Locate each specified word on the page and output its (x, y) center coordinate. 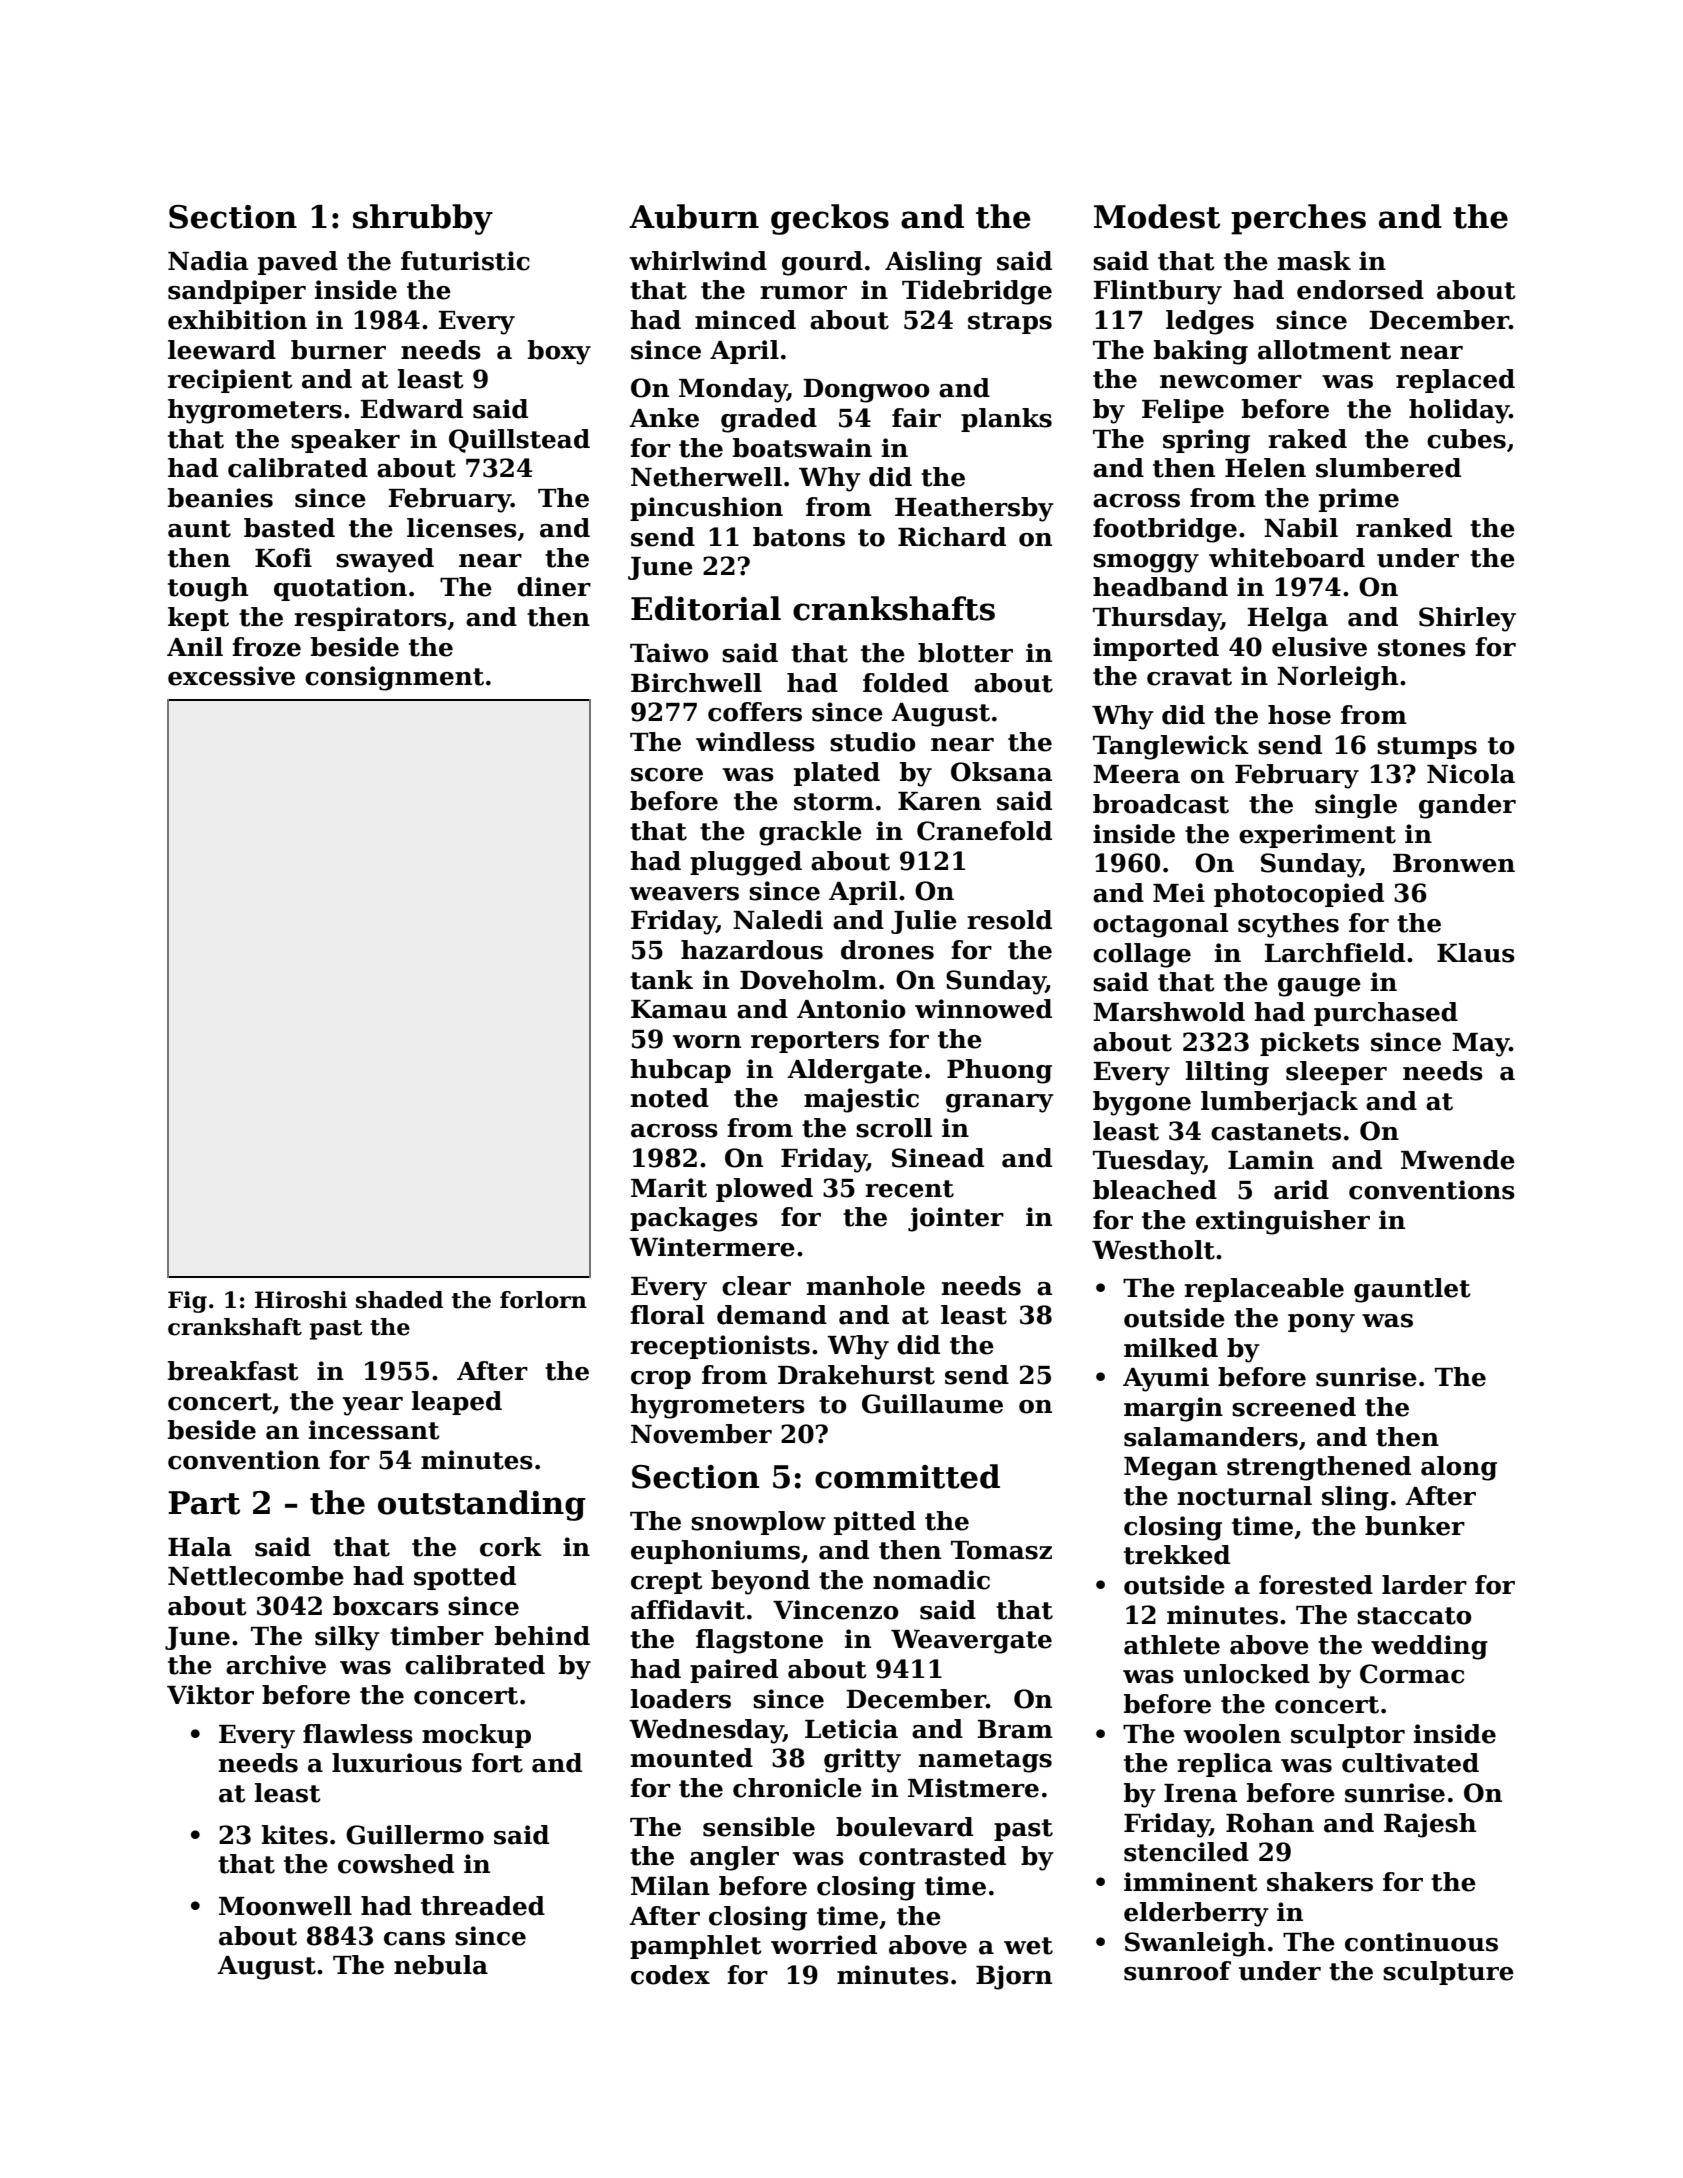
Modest (1157, 216)
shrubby (423, 219)
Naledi (778, 920)
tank (661, 980)
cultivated (1410, 1763)
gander (1467, 806)
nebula (441, 1965)
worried (824, 1945)
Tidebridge (977, 292)
